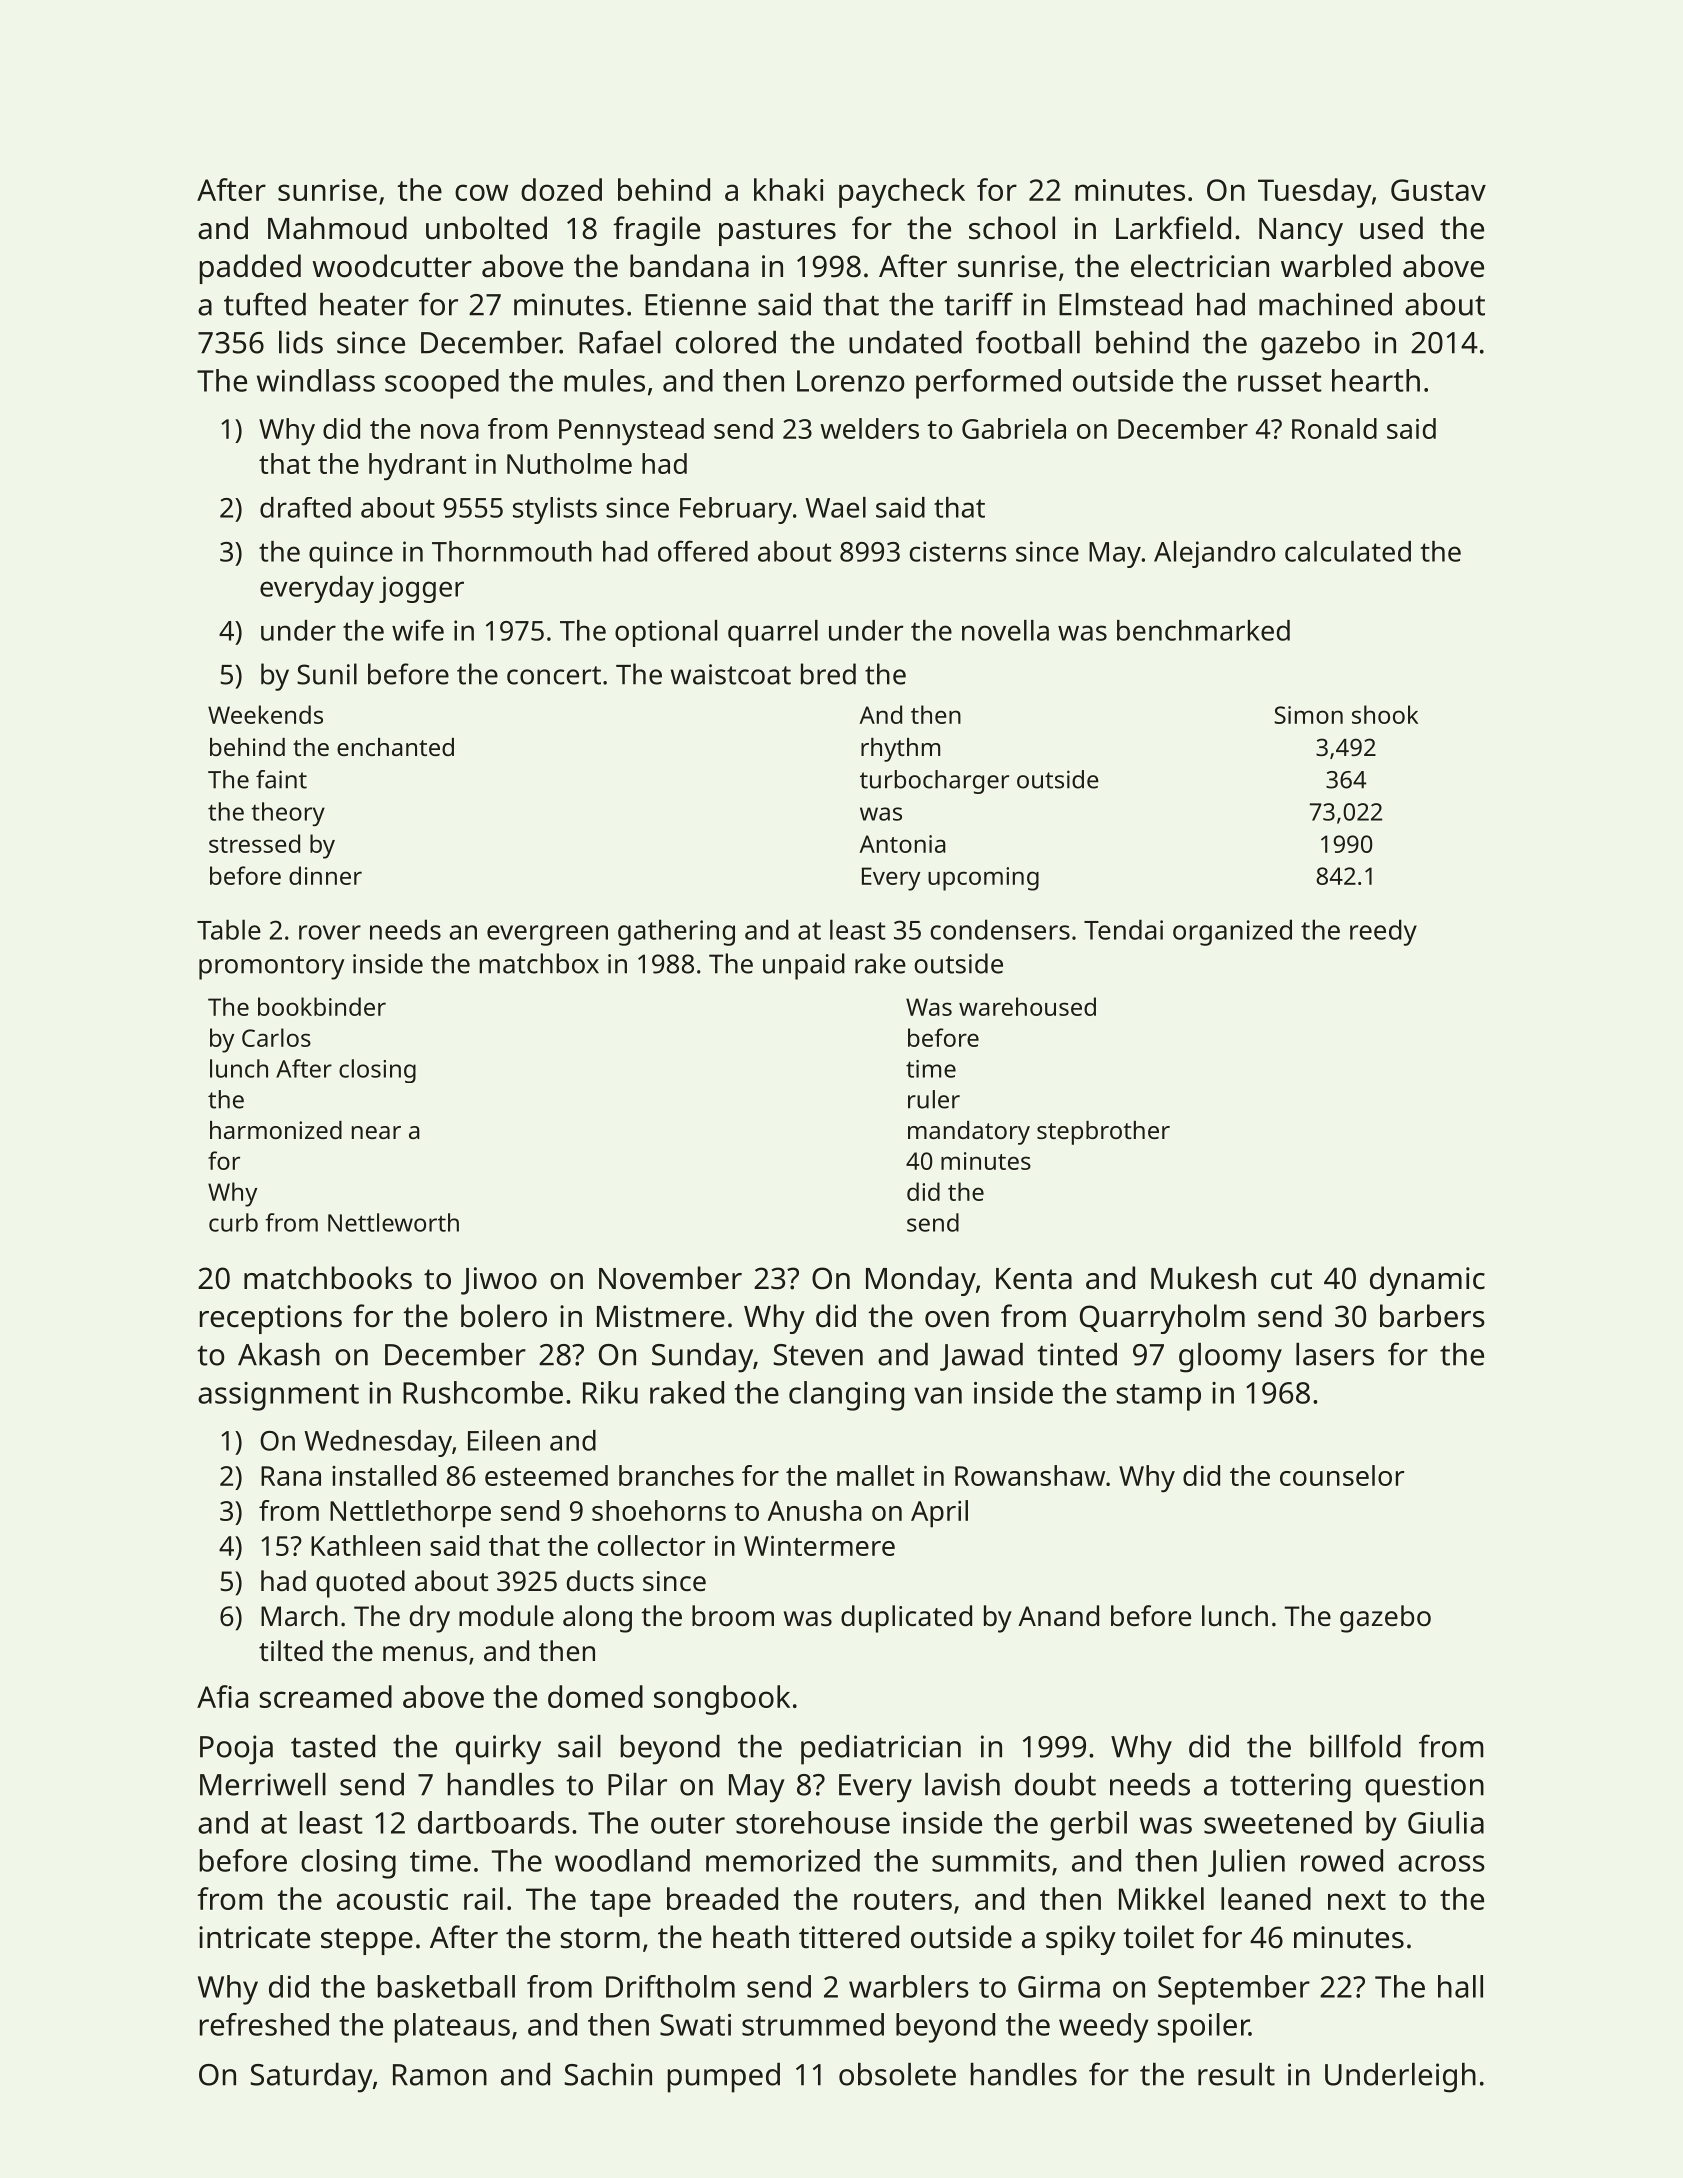  Describe the element at coordinates (818, 1355) in the screenshot. I see `Steven` at that location.
